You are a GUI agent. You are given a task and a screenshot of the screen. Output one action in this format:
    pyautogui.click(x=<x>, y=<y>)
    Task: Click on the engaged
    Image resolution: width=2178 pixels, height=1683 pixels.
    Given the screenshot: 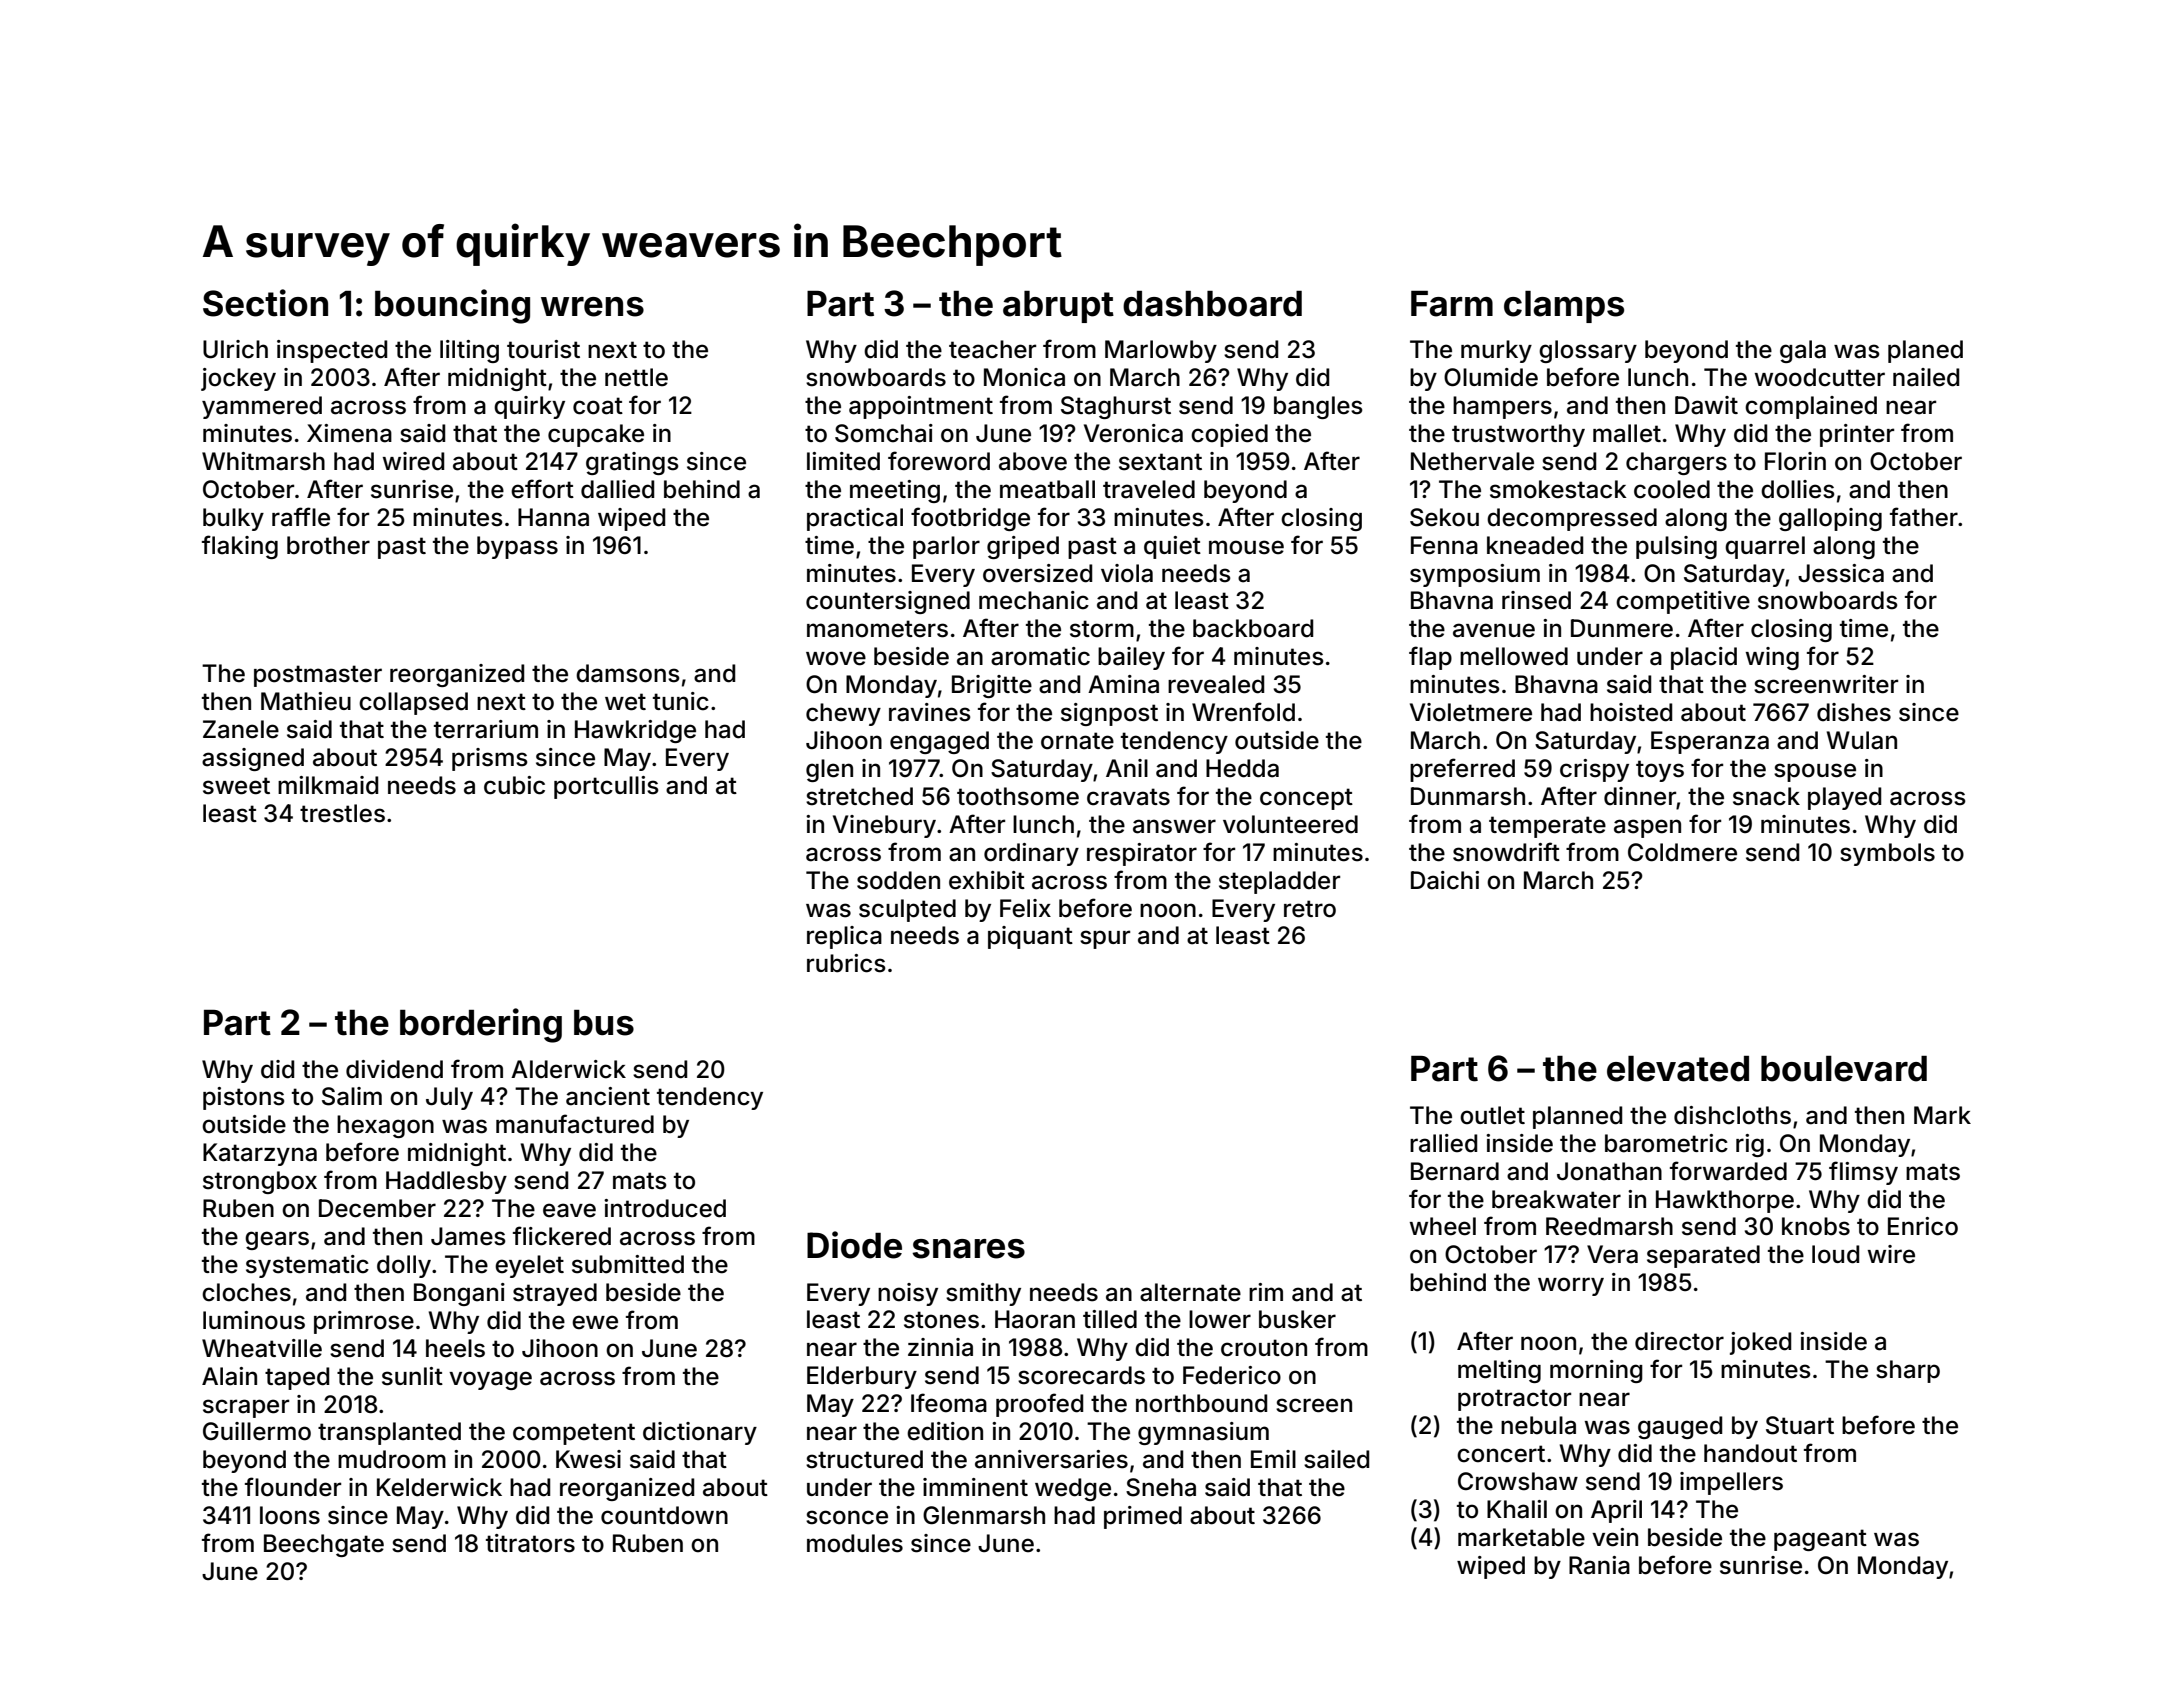 What is the action you would take?
    pyautogui.click(x=939, y=742)
